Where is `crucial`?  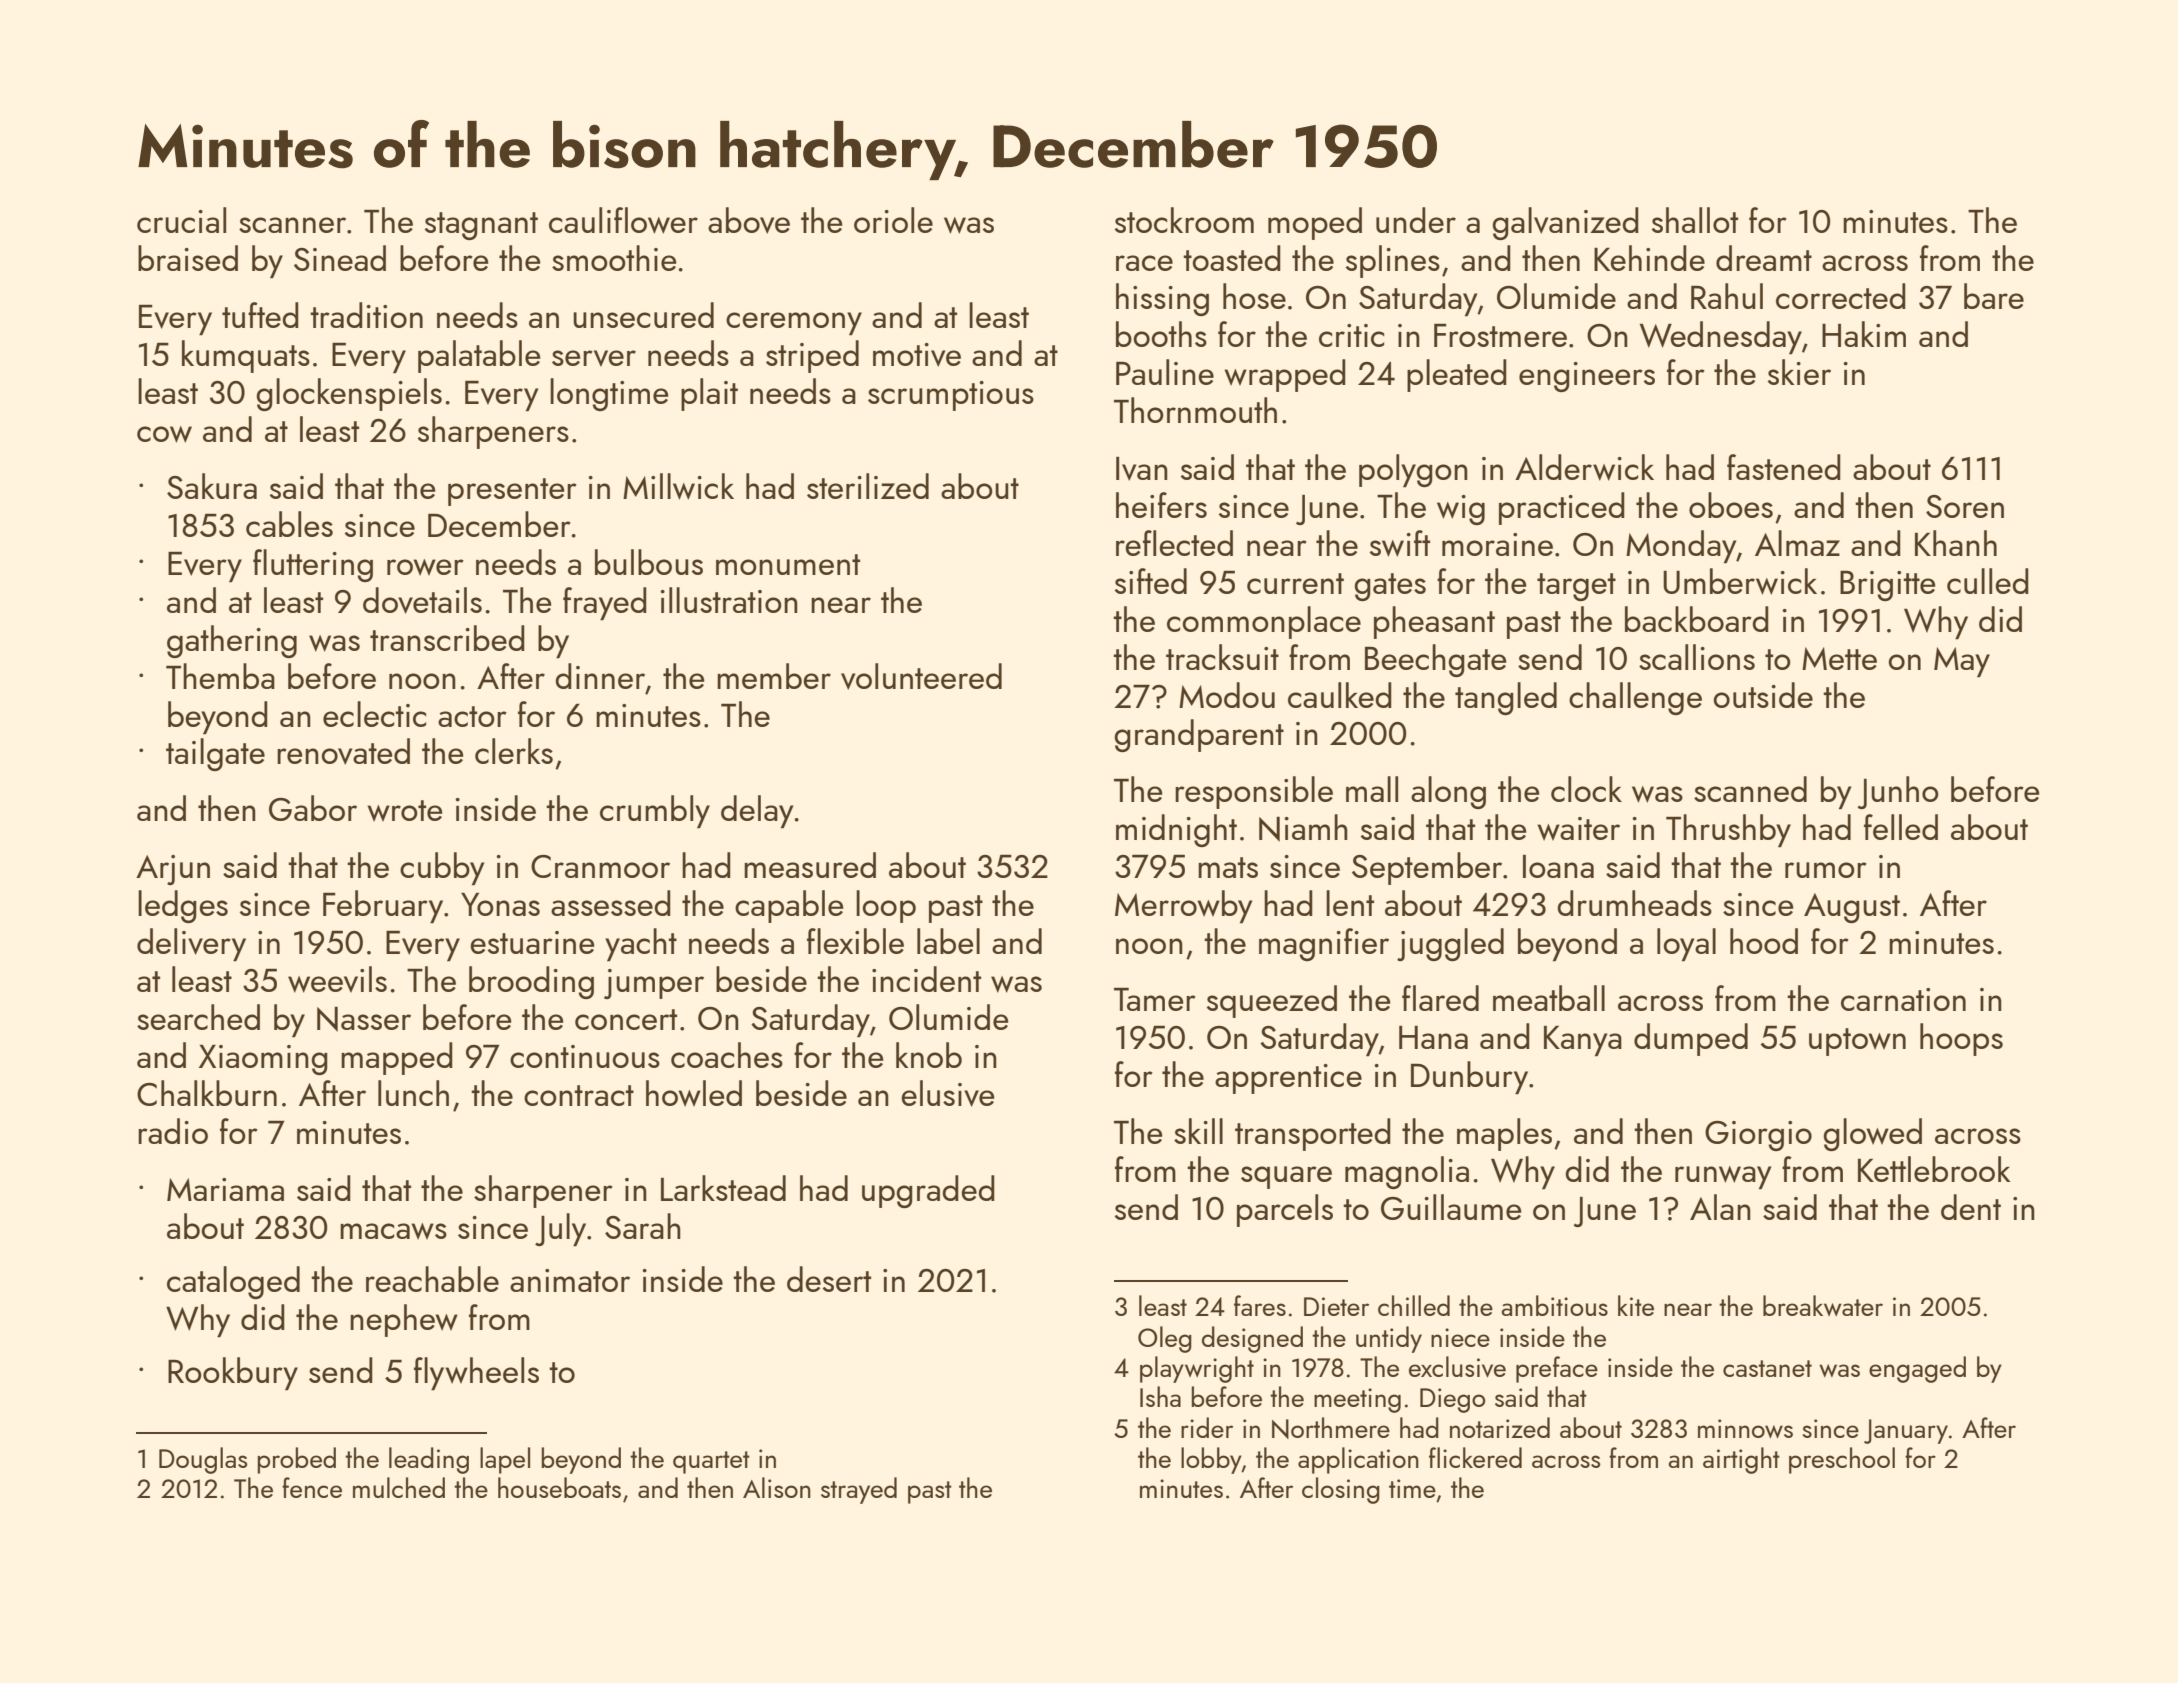
crucial is located at coordinates (181, 220).
